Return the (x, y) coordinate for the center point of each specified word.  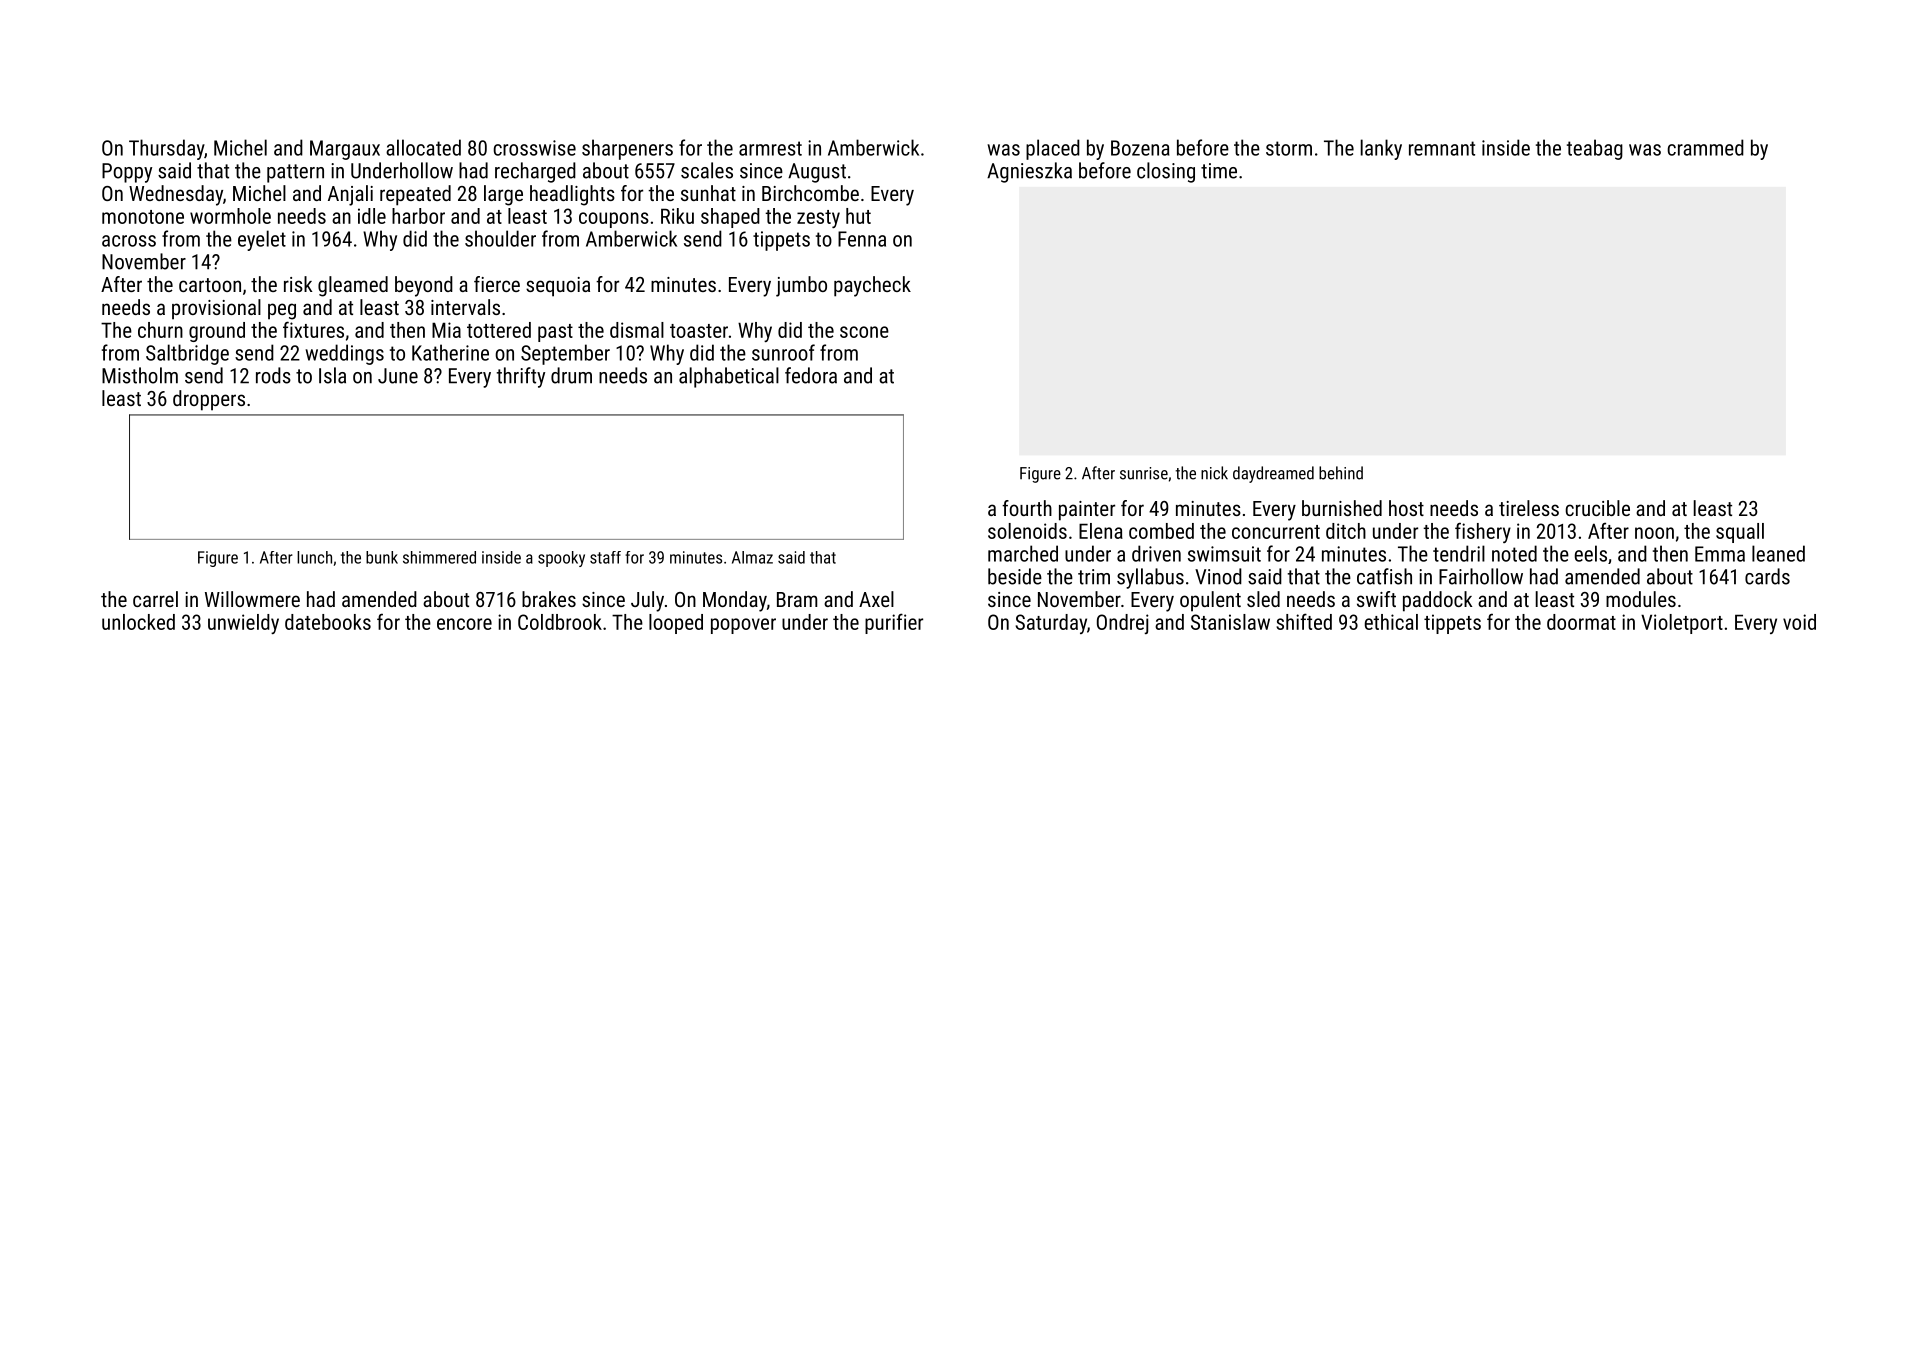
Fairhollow (1481, 576)
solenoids (1027, 531)
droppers (209, 400)
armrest (770, 148)
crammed (1705, 147)
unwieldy (243, 624)
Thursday (166, 149)
